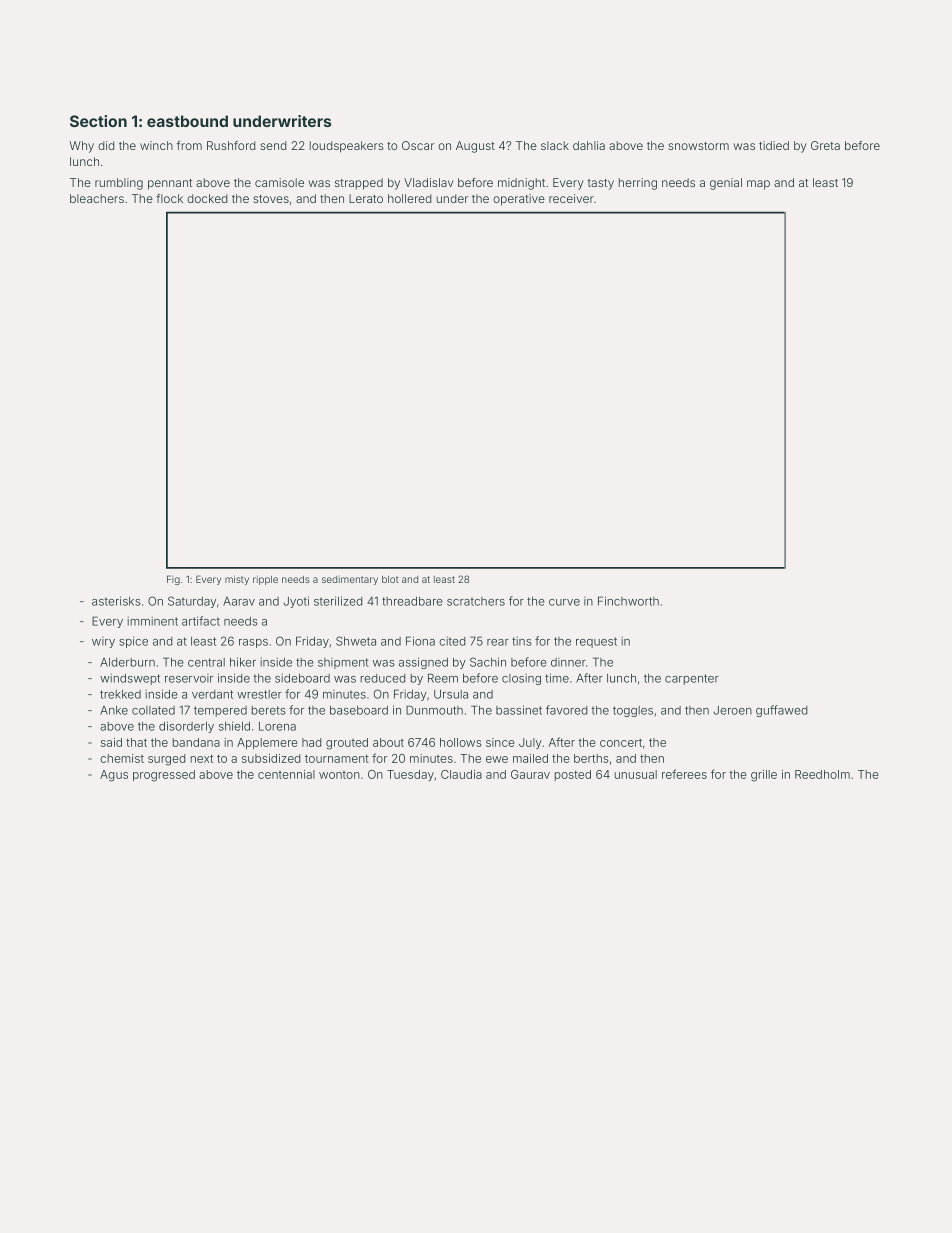  I want to click on stoves, so click(271, 199).
